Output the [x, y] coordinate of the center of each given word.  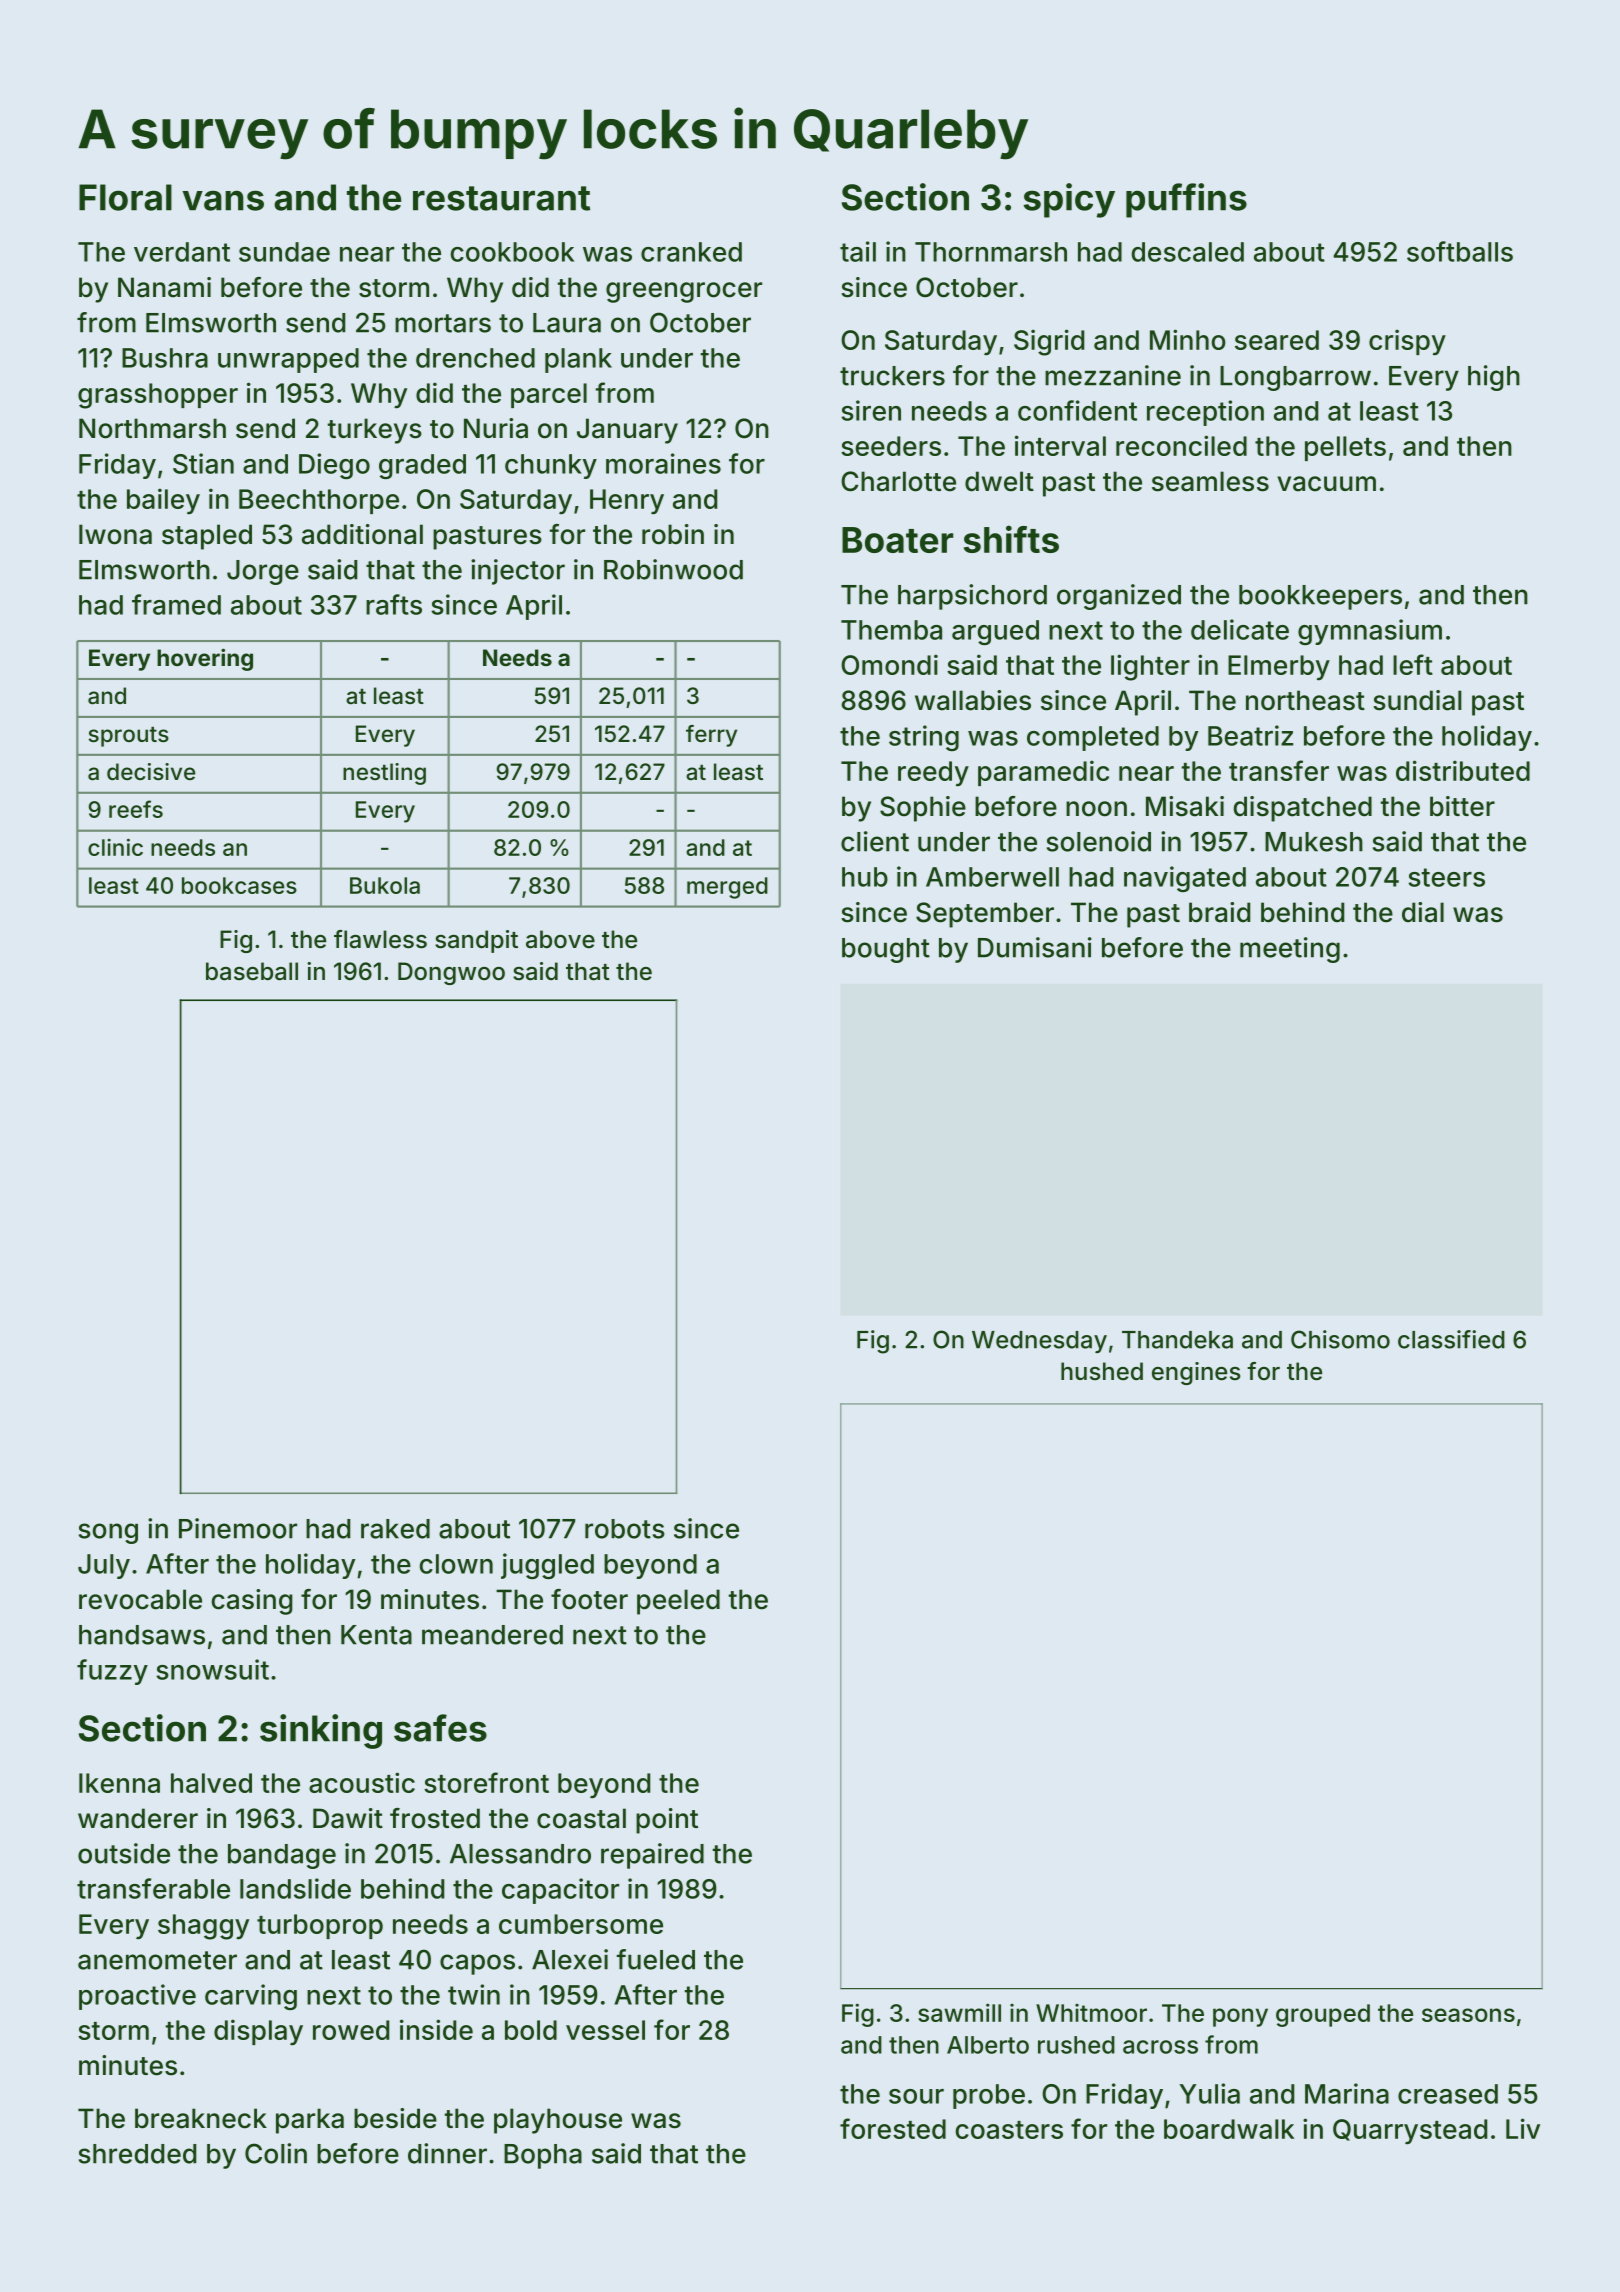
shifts [1011, 539]
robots [625, 1529]
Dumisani [1035, 947]
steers [1446, 877]
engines [1196, 1373]
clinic [115, 847]
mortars [443, 323]
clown [456, 1564]
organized [1119, 597]
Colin [276, 2153]
